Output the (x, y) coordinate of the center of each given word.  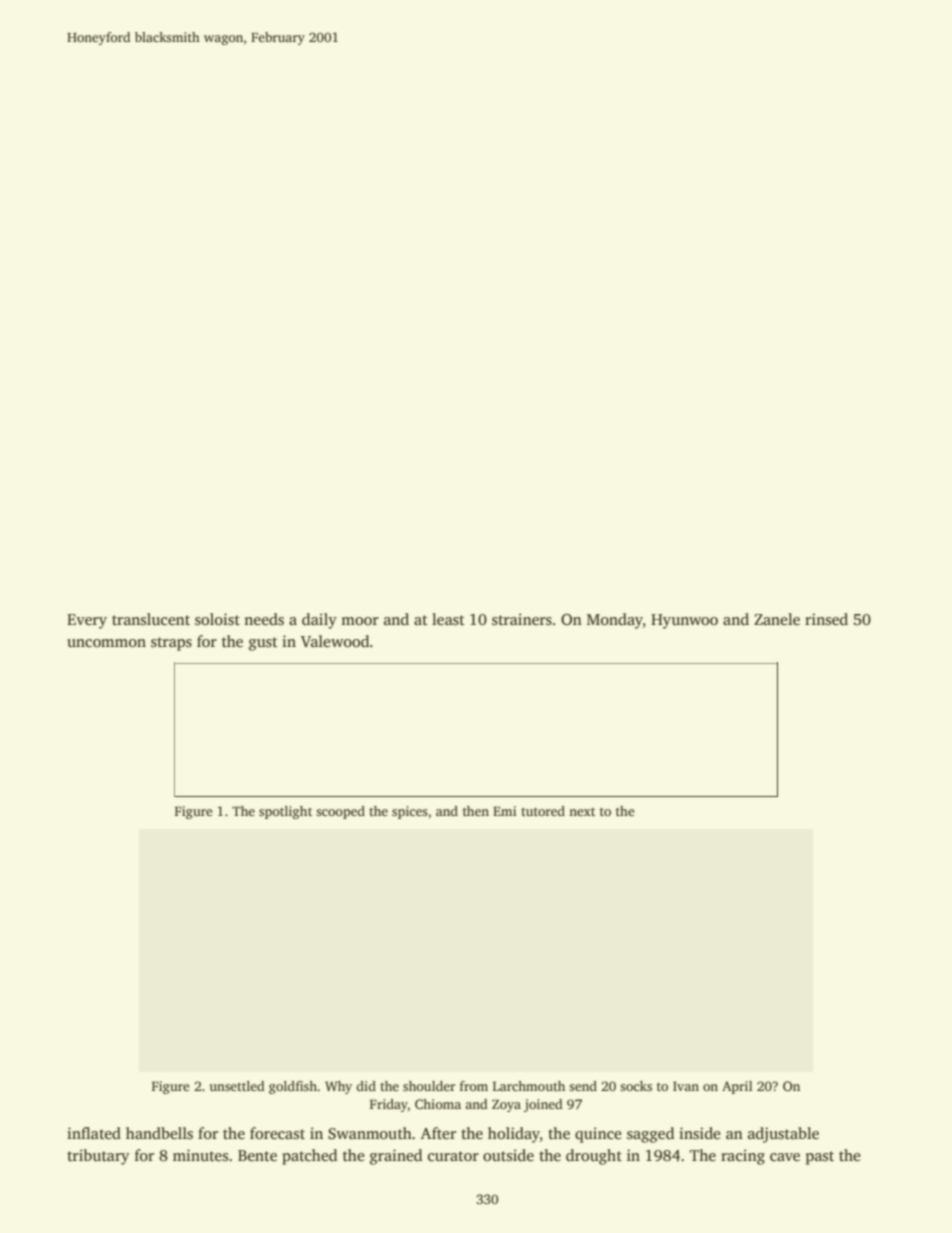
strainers (522, 619)
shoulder (429, 1086)
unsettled (237, 1086)
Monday (615, 621)
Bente (257, 1155)
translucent (151, 619)
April (737, 1087)
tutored (543, 811)
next (582, 812)
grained (396, 1157)
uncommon (106, 643)
